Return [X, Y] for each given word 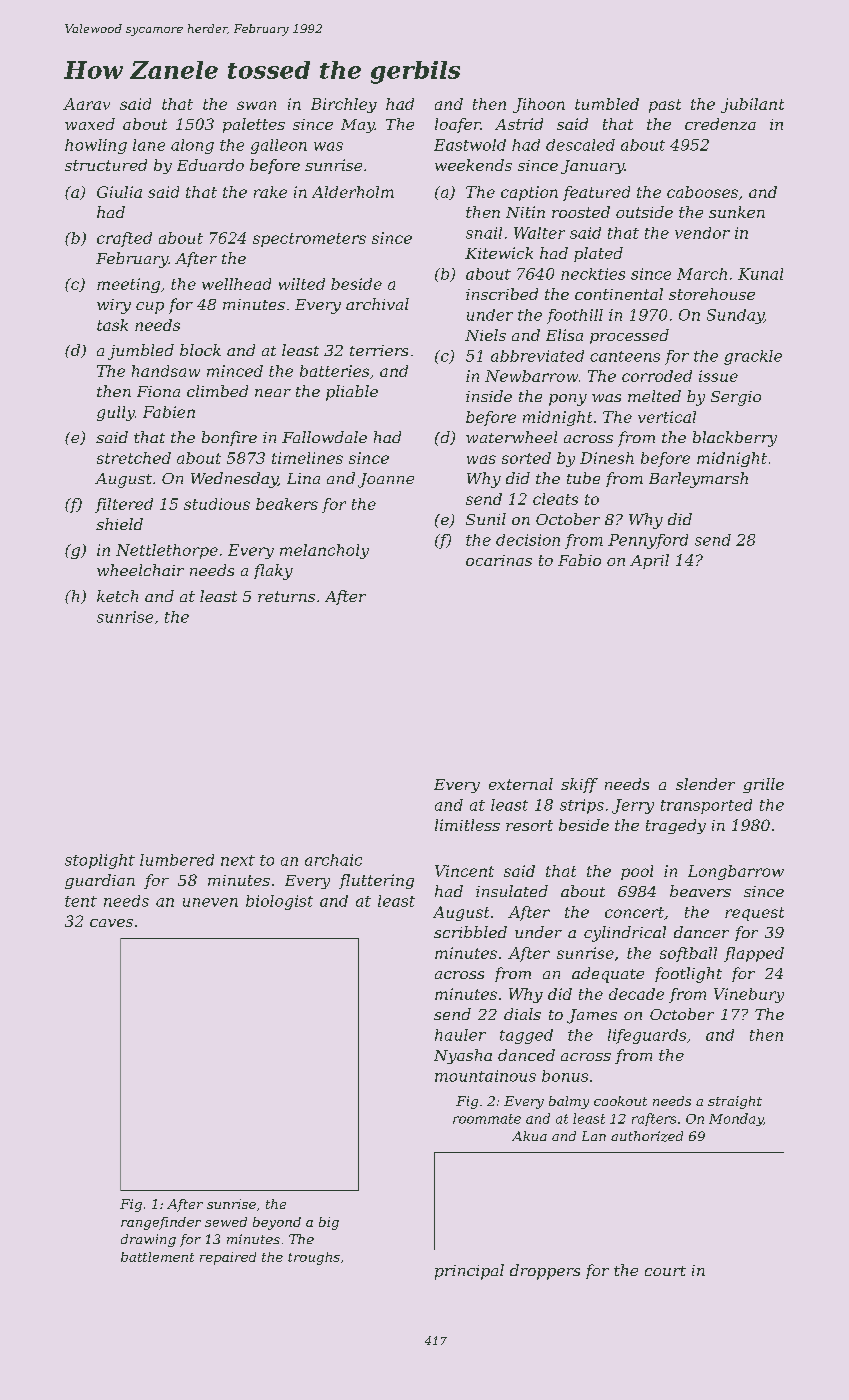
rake [270, 192]
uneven [210, 902]
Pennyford [648, 541]
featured [596, 193]
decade [636, 994]
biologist [279, 902]
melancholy [324, 551]
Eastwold [470, 145]
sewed [226, 1222]
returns [286, 596]
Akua [529, 1136]
